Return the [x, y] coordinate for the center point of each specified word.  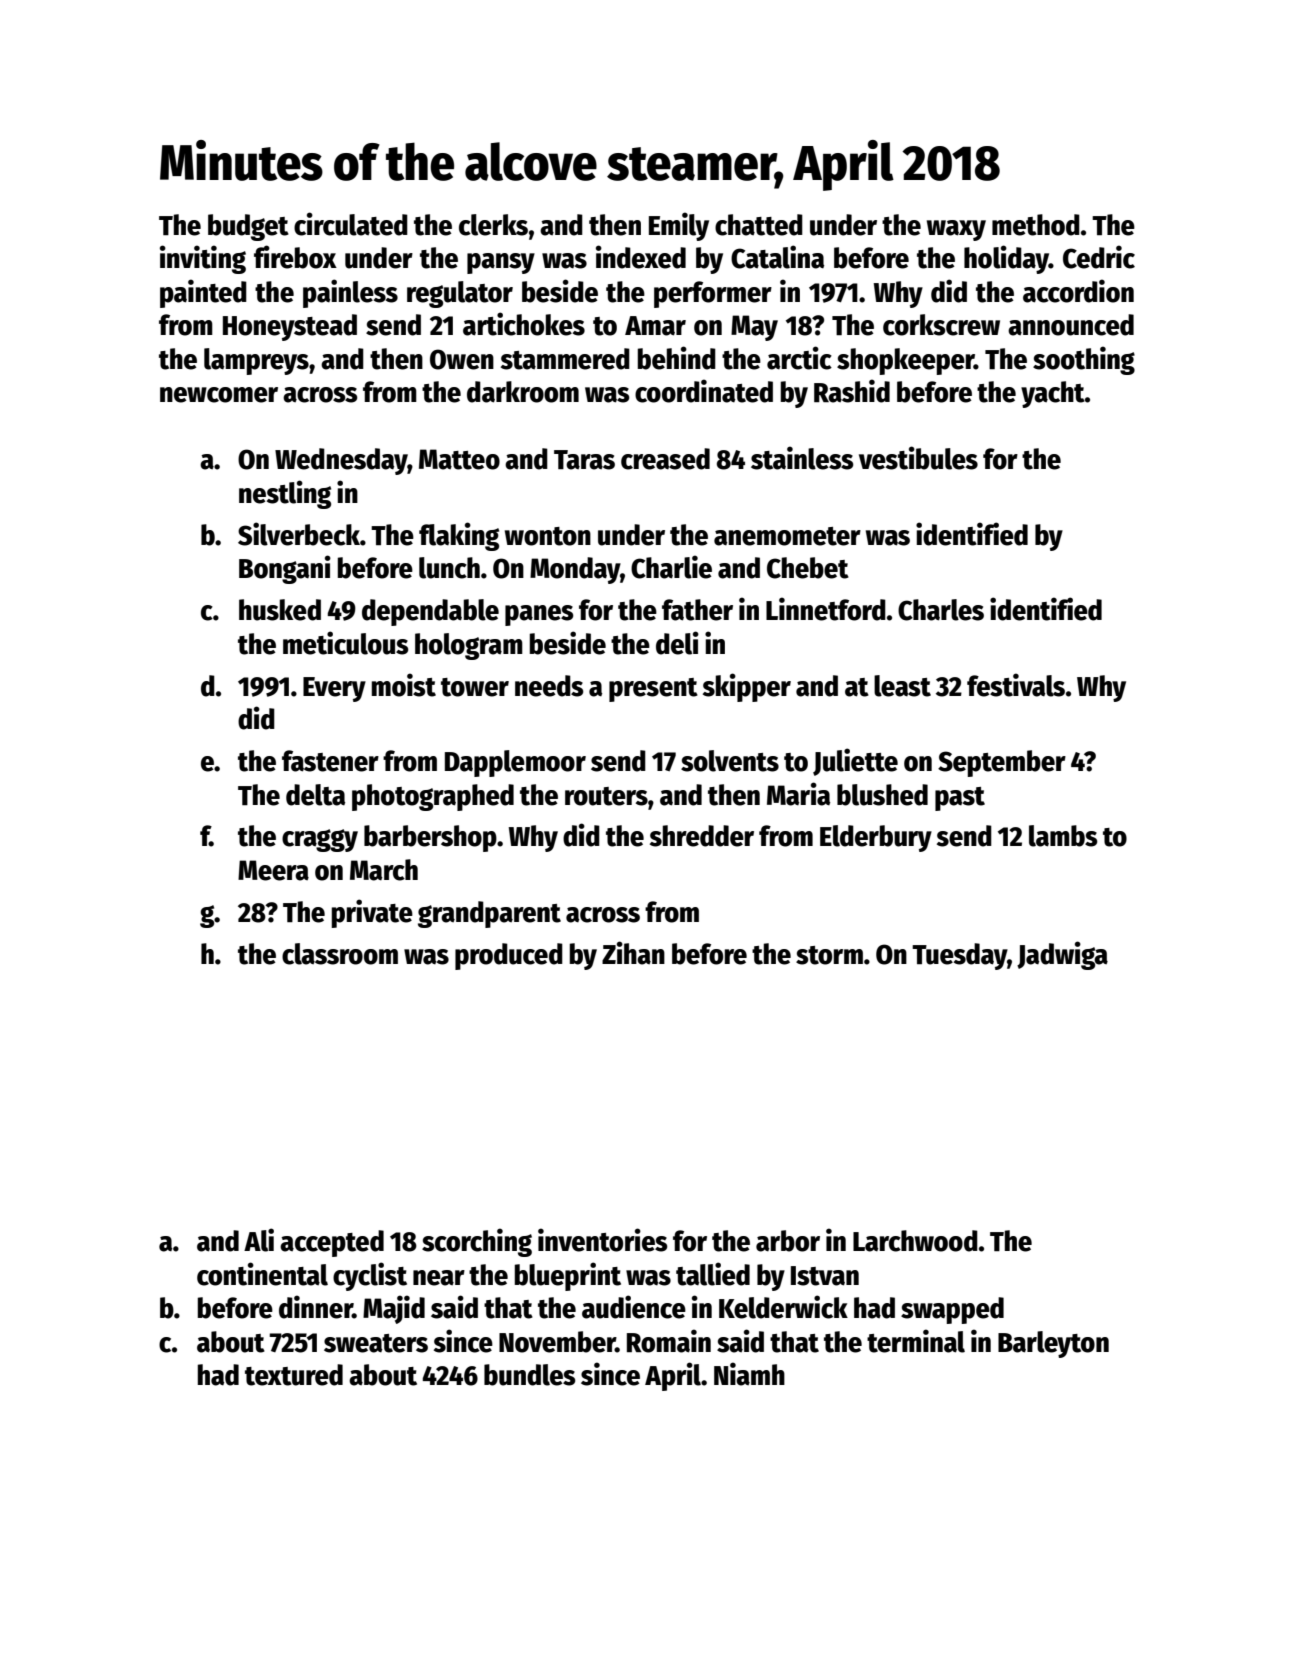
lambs [1063, 836]
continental [262, 1274]
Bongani [285, 569]
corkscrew [941, 325]
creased [665, 459]
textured [294, 1375]
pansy [501, 263]
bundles [530, 1375]
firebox [295, 257]
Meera [273, 870]
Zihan [633, 953]
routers [606, 796]
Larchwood [915, 1241]
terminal [916, 1341]
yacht [1053, 394]
